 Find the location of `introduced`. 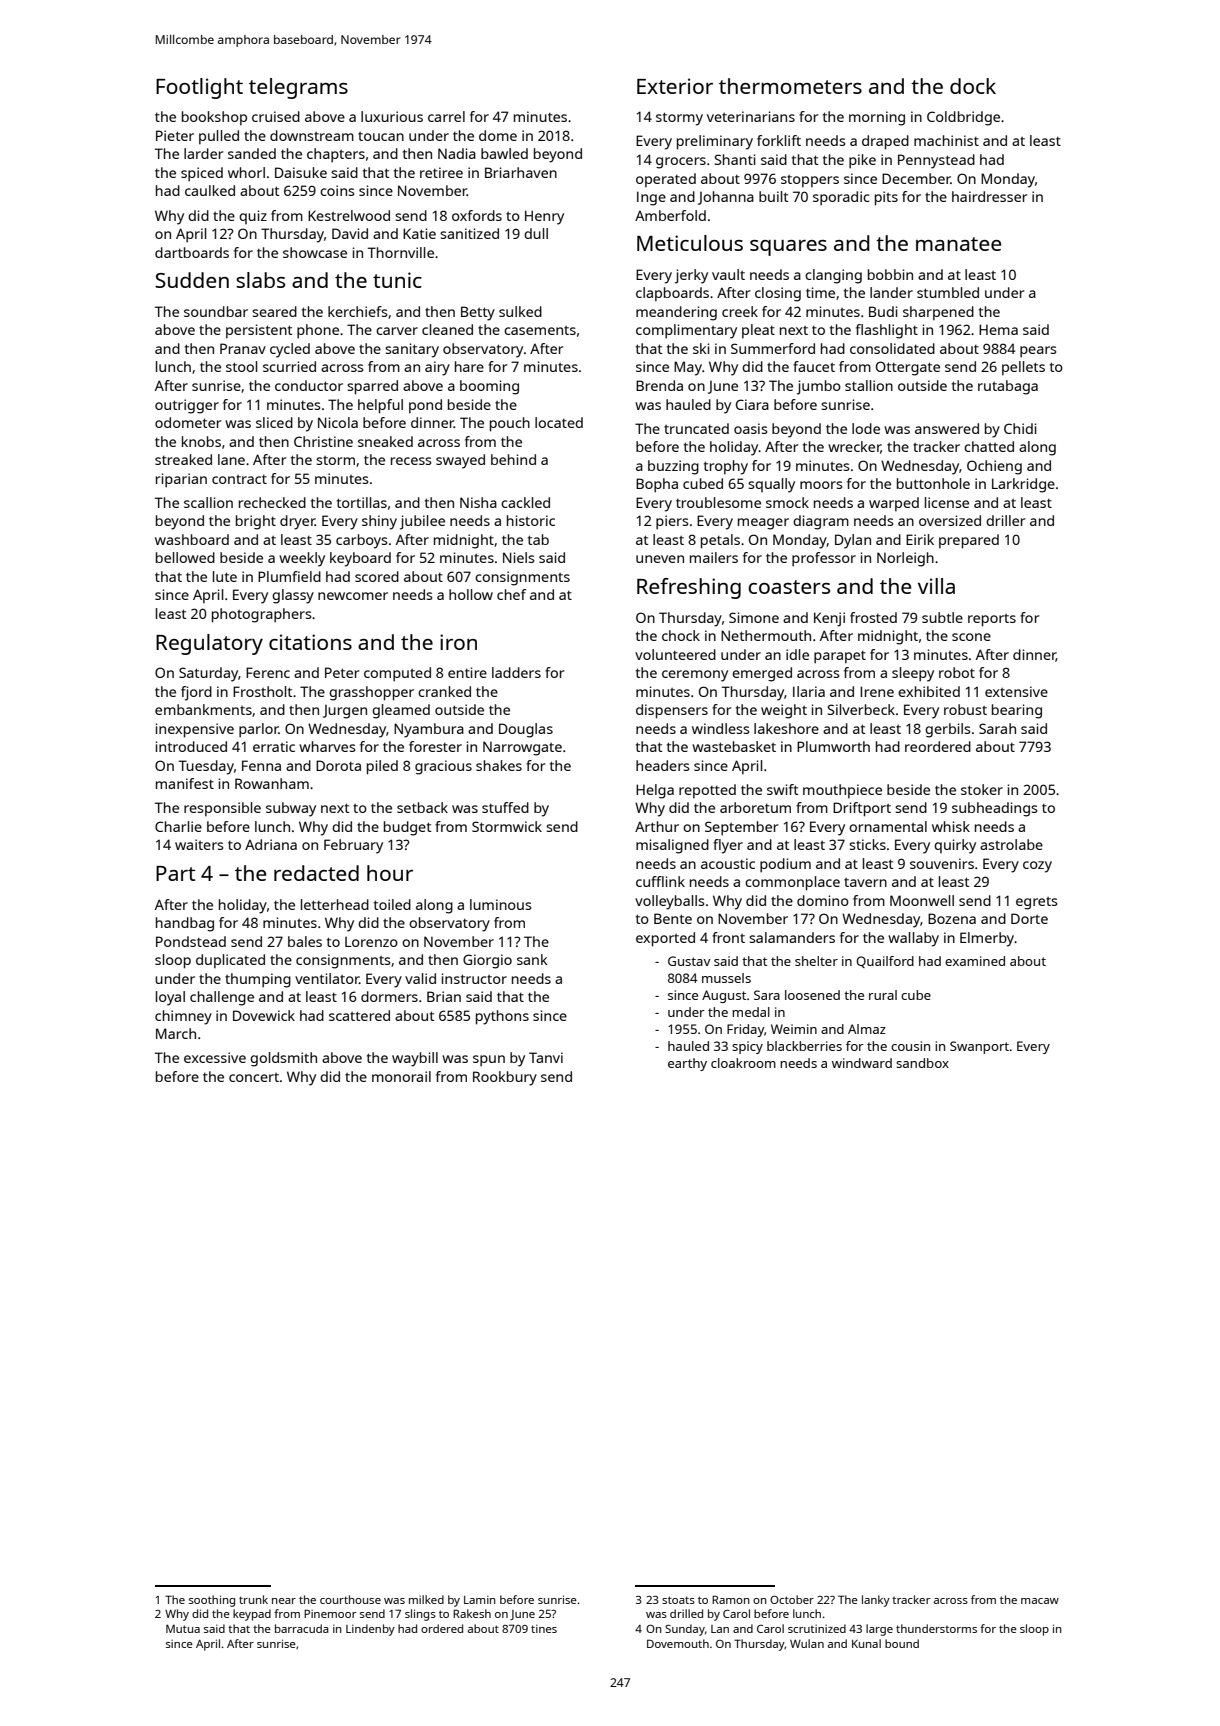

introduced is located at coordinates (191, 746).
